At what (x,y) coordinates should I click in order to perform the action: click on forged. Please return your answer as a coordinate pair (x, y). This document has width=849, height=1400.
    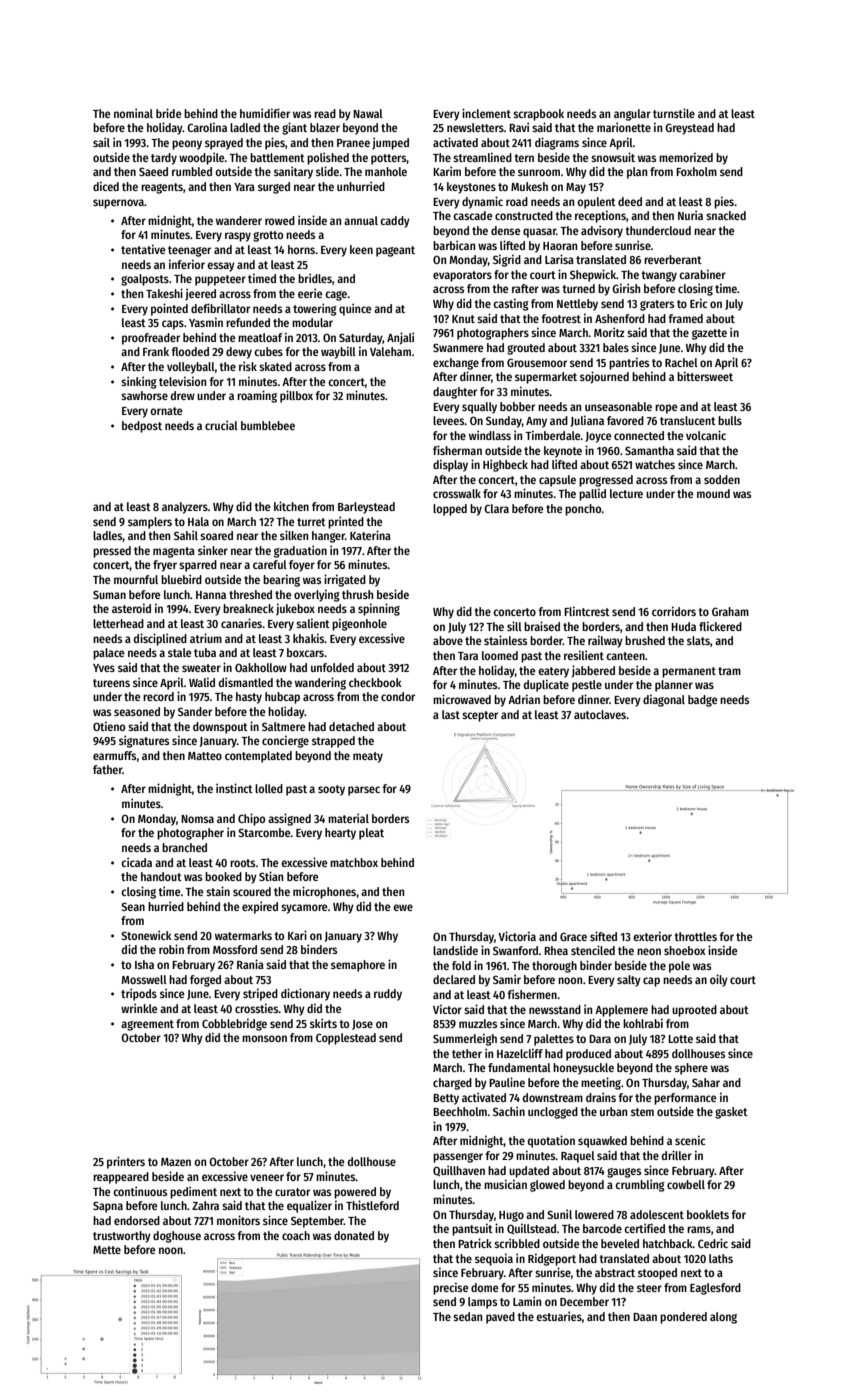
    Looking at the image, I should click on (205, 981).
